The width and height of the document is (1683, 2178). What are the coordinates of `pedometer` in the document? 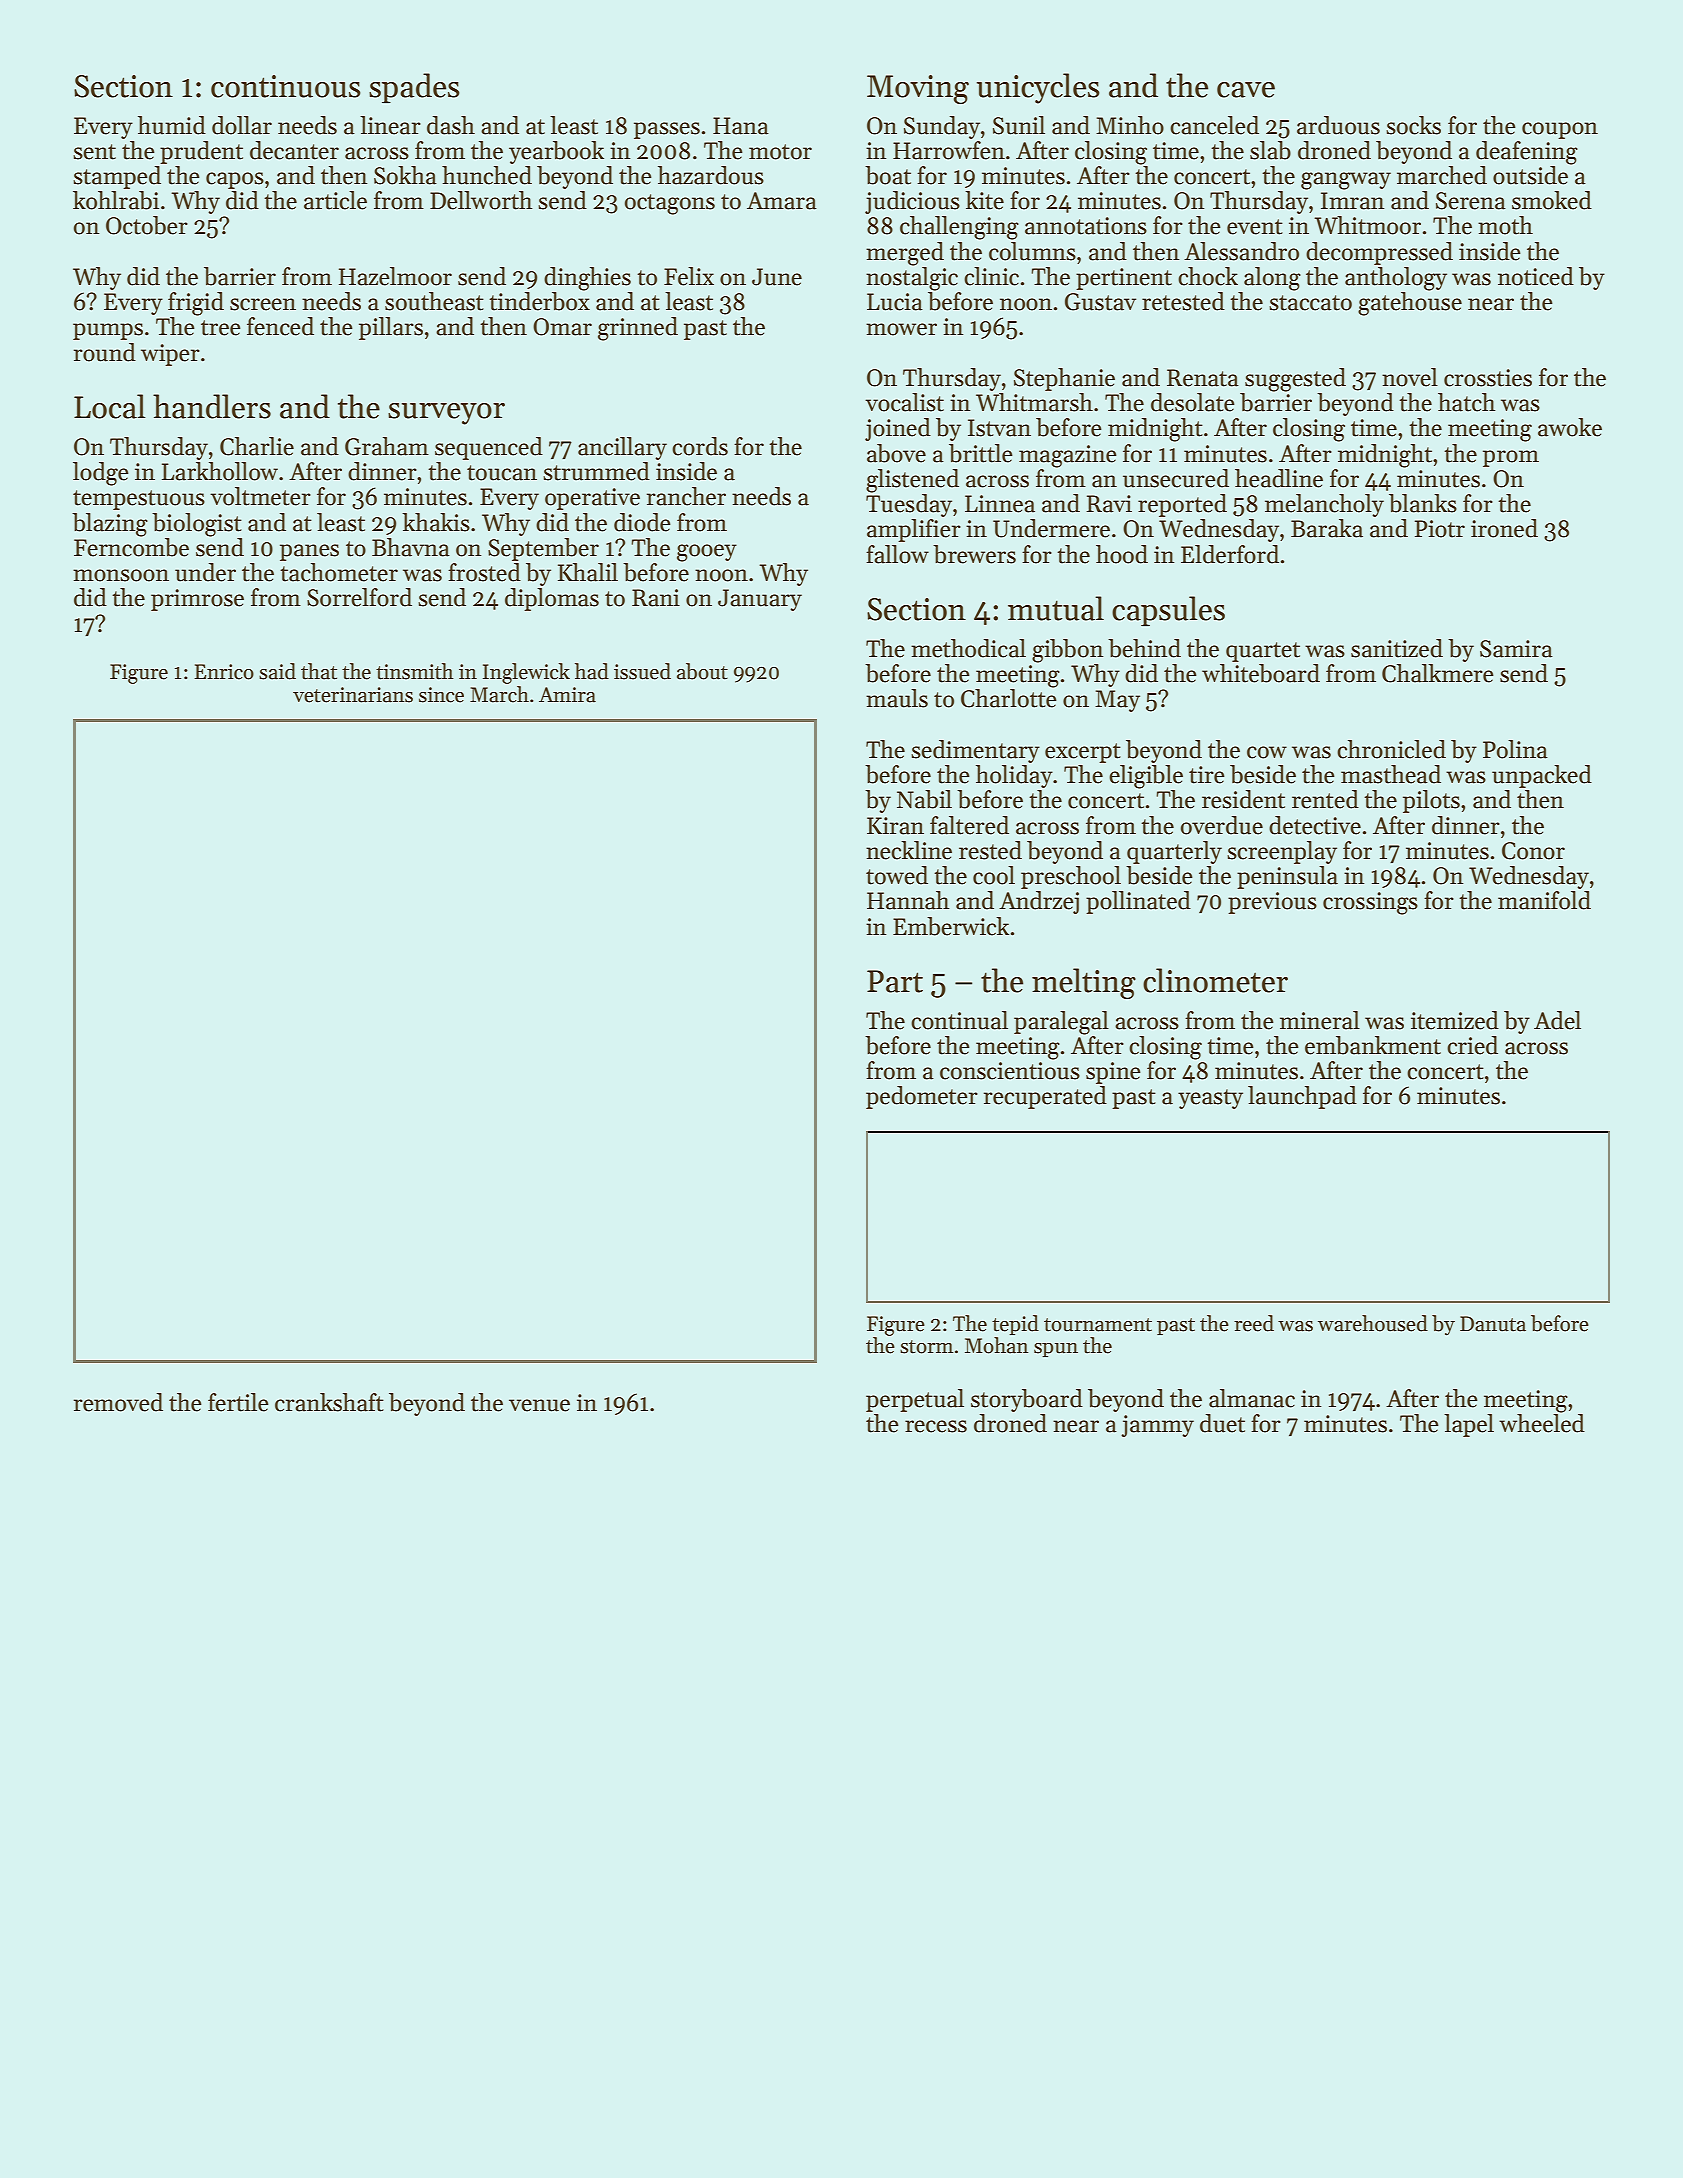 It's located at (922, 1097).
